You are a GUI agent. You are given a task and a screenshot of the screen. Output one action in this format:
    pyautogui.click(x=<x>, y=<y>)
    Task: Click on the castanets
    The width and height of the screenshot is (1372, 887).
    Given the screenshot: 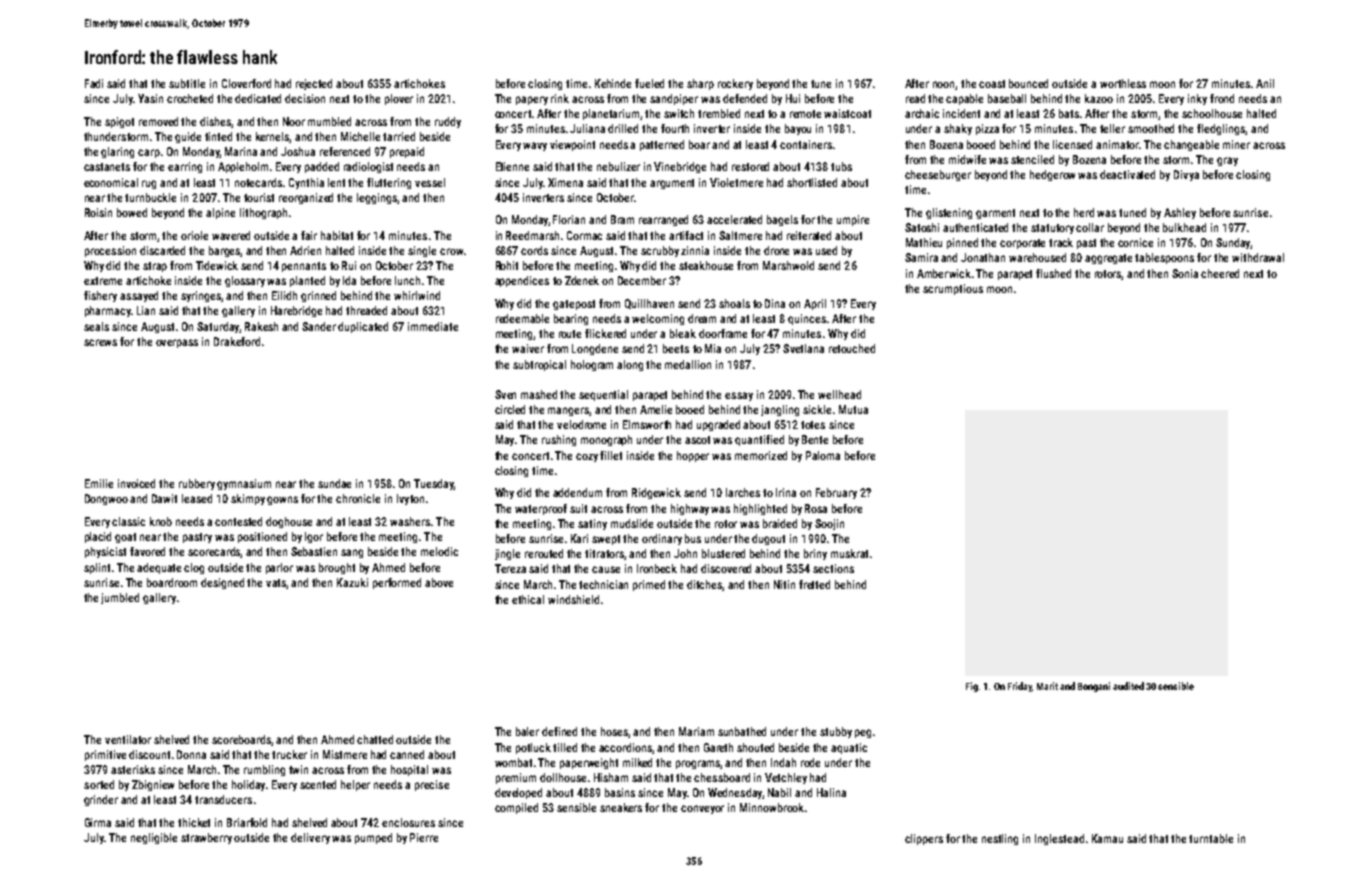 What is the action you would take?
    pyautogui.click(x=107, y=167)
